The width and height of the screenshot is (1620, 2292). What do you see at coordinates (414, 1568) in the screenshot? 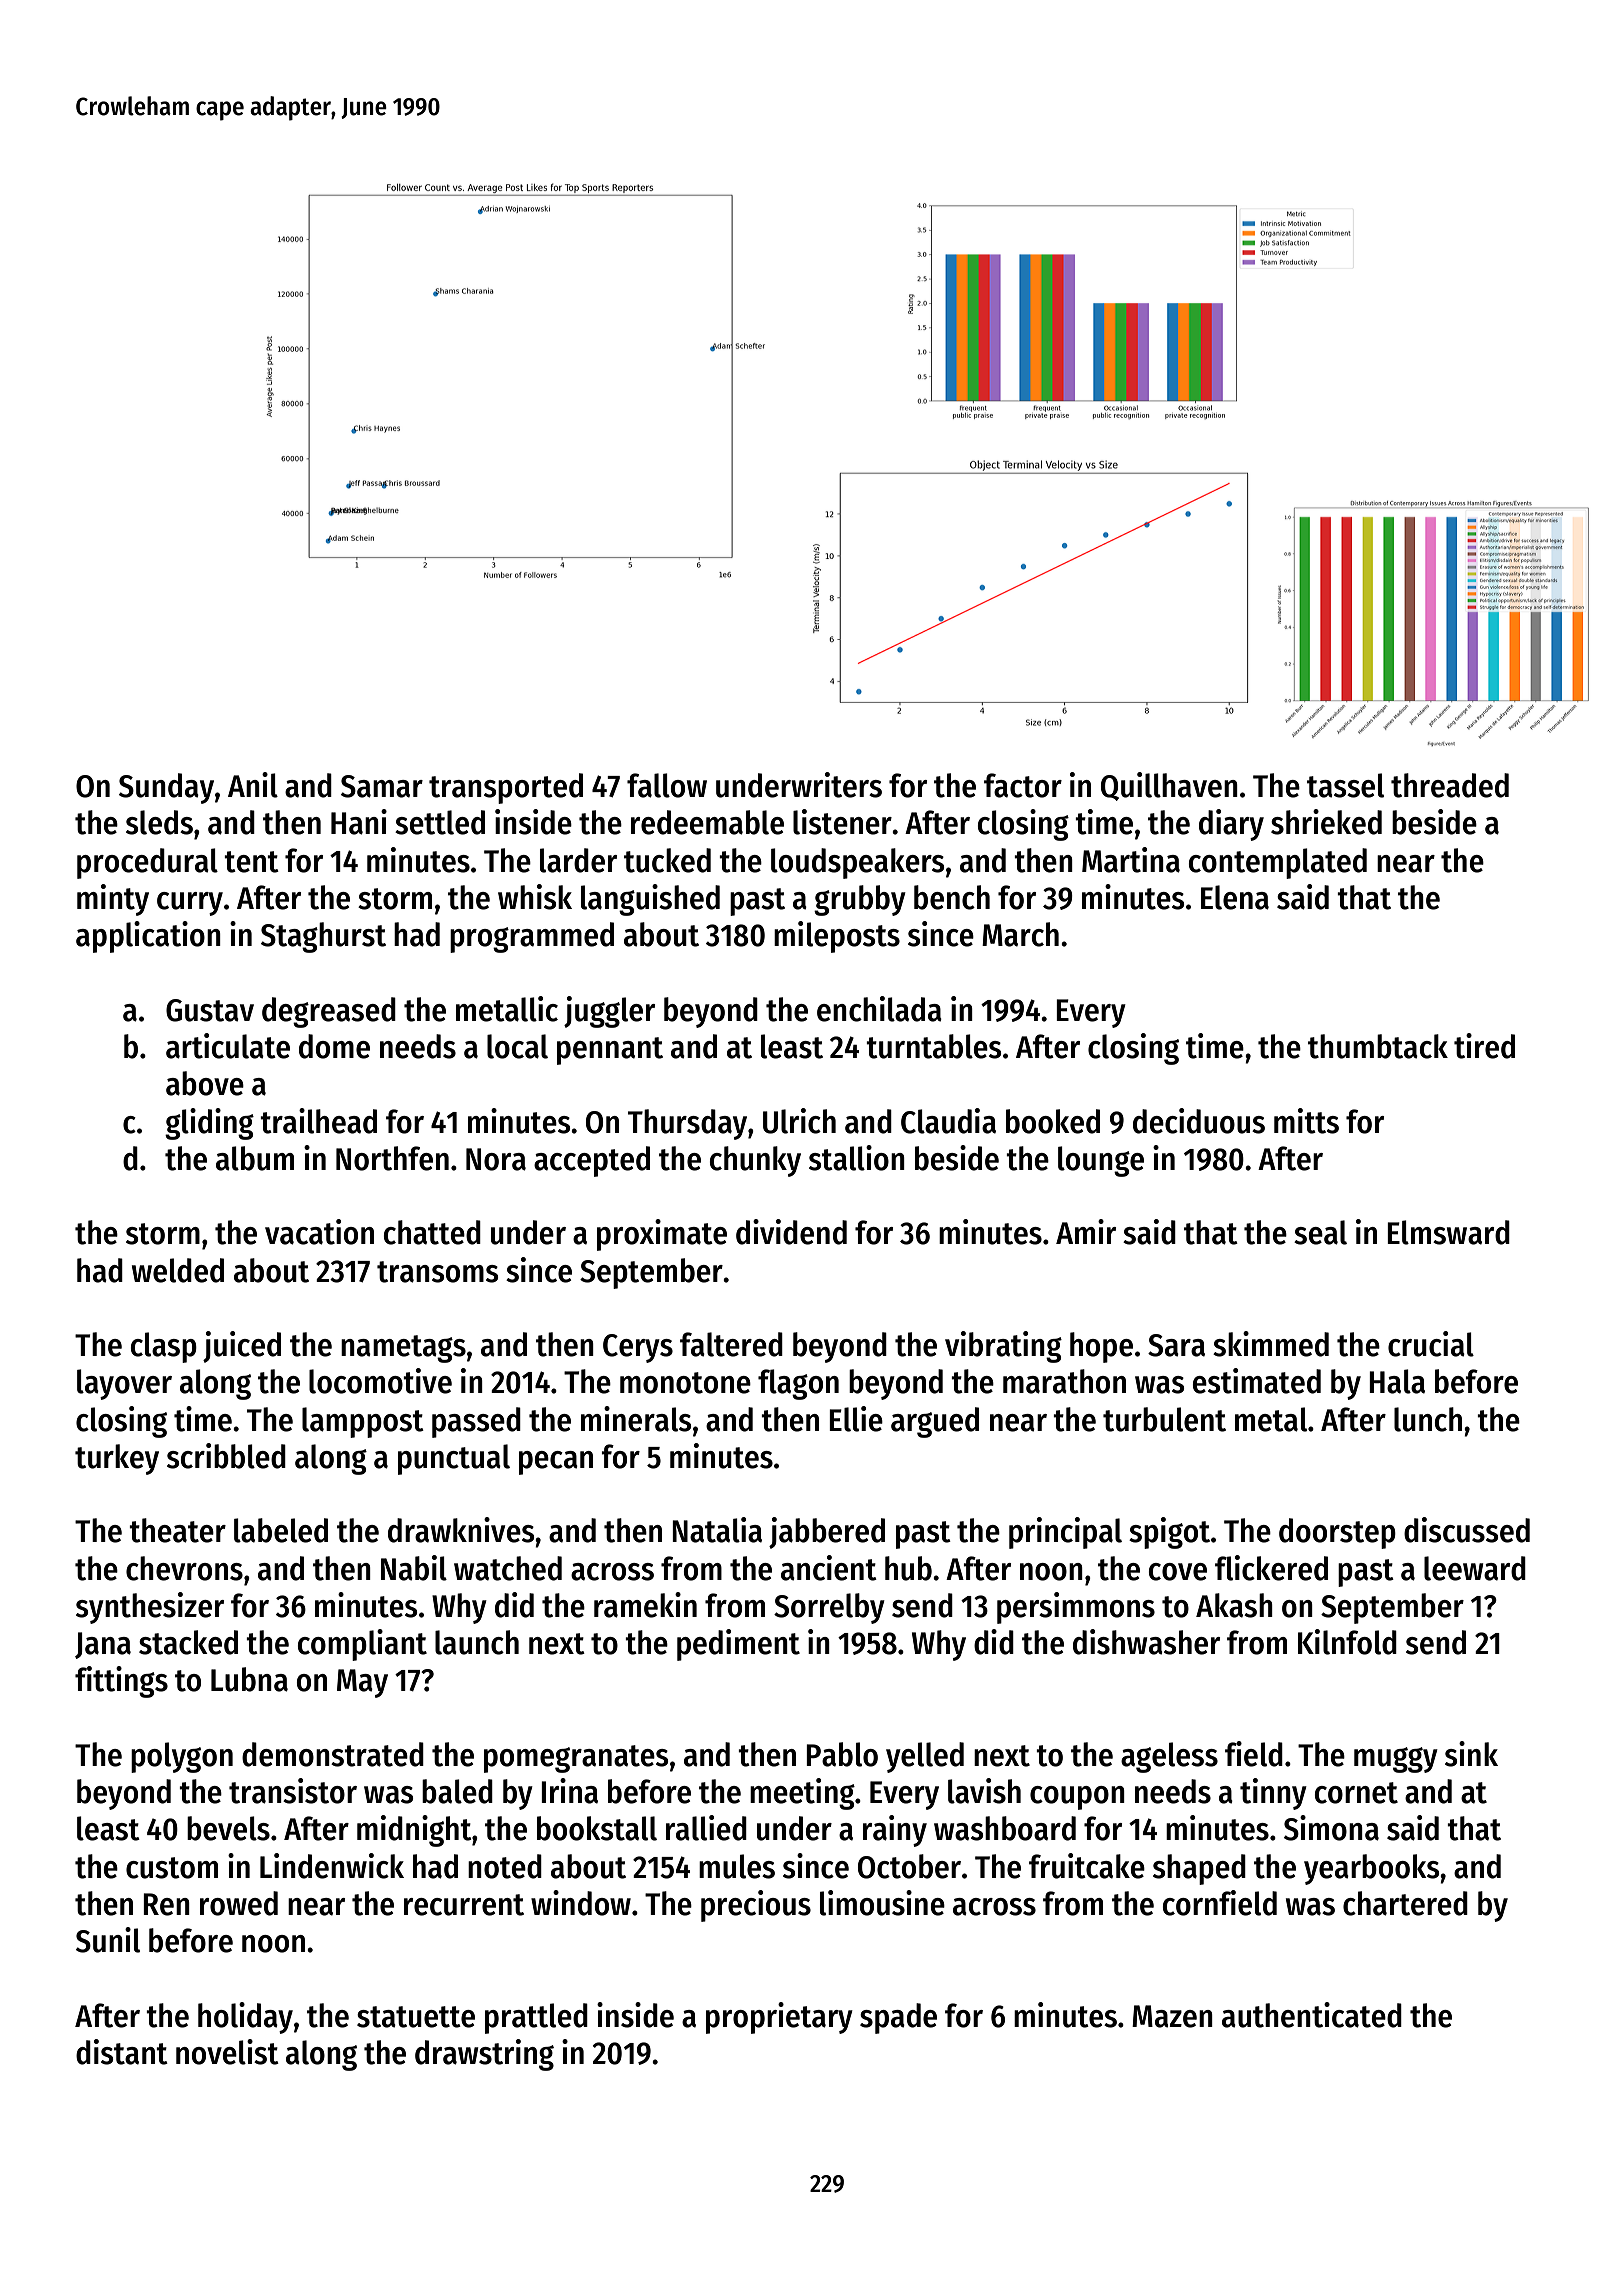
I see `Nabil` at bounding box center [414, 1568].
